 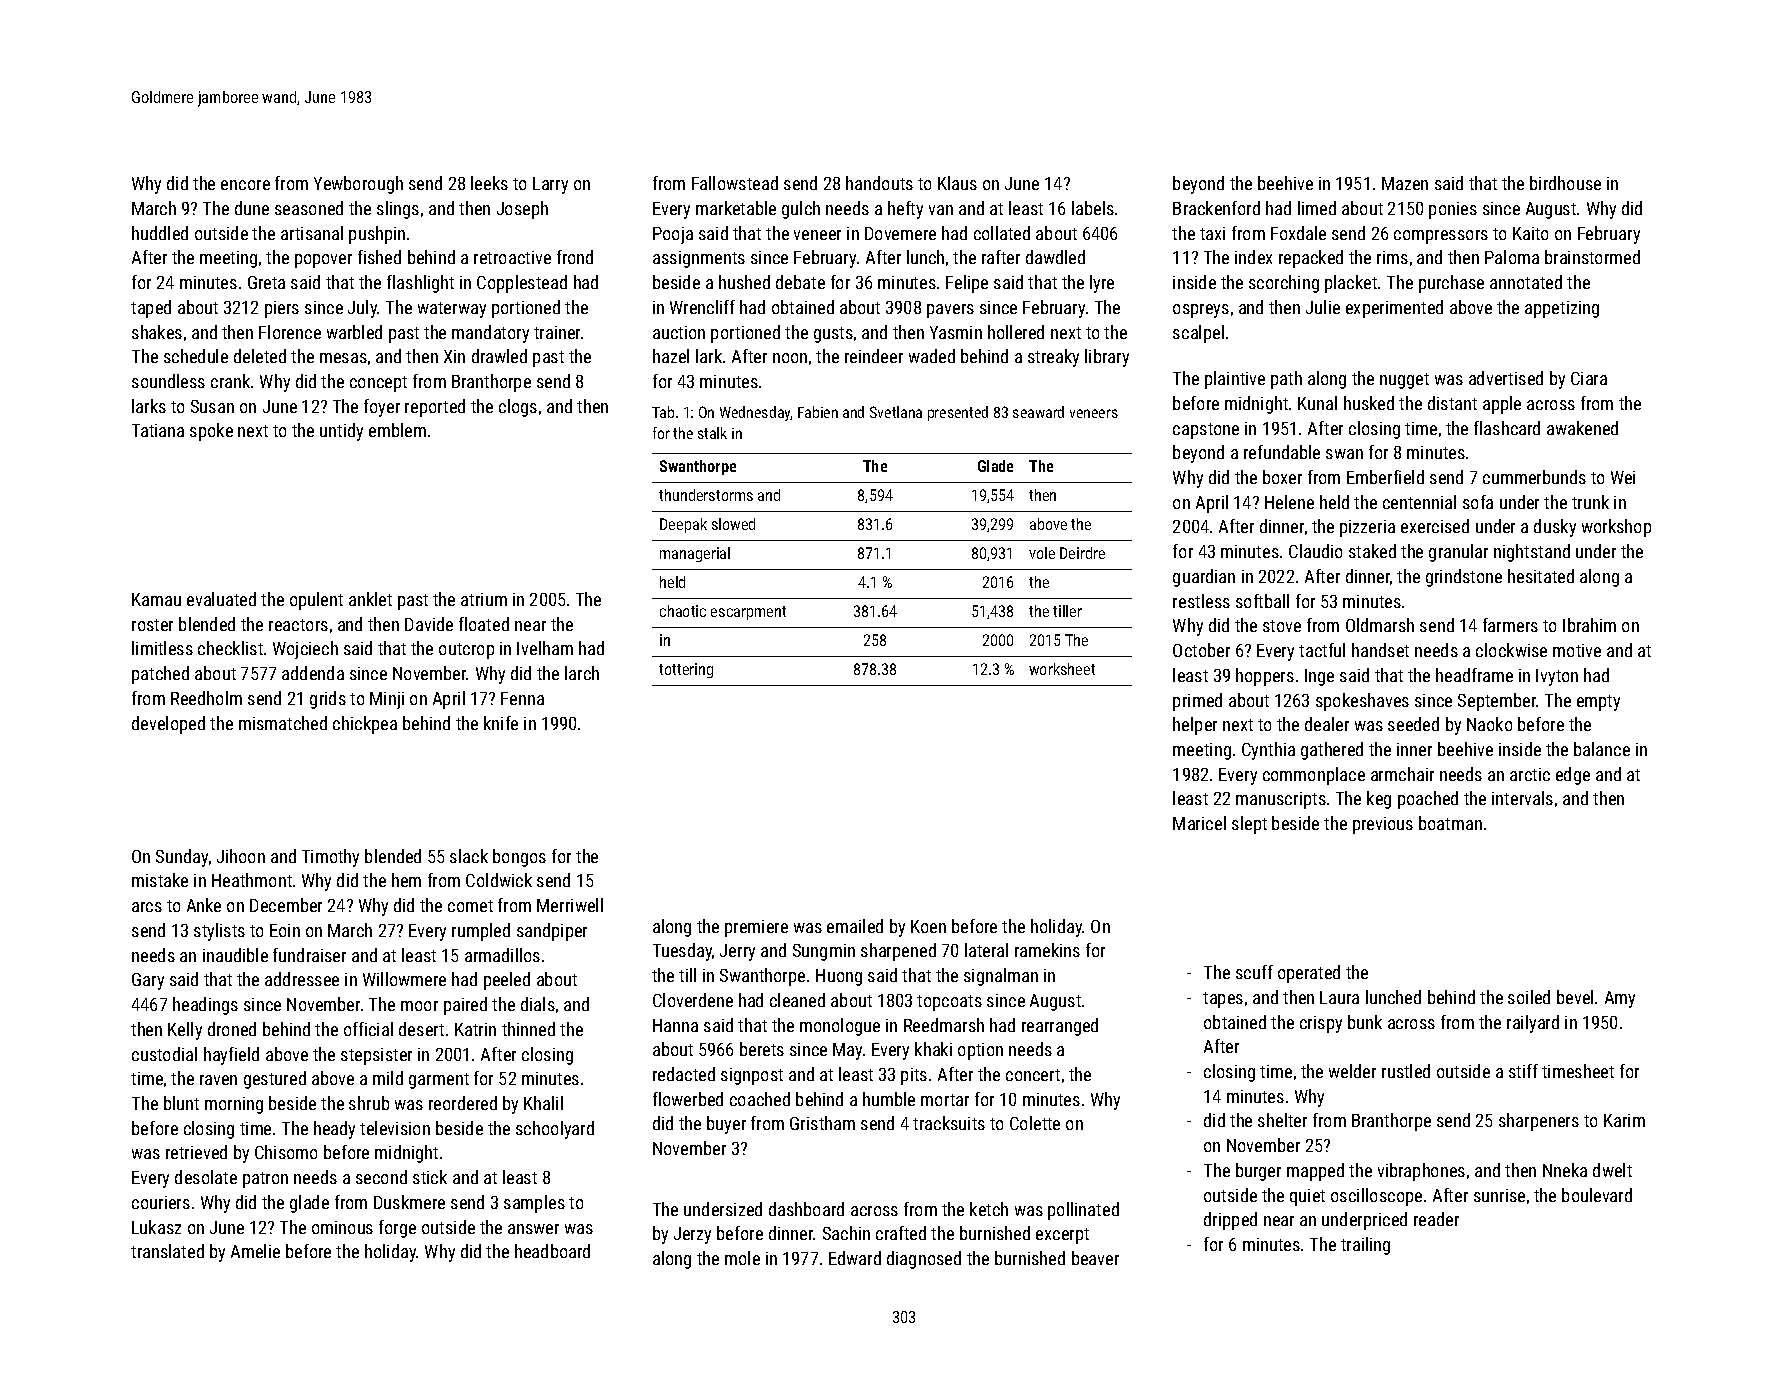 I want to click on Dovemere, so click(x=900, y=233).
